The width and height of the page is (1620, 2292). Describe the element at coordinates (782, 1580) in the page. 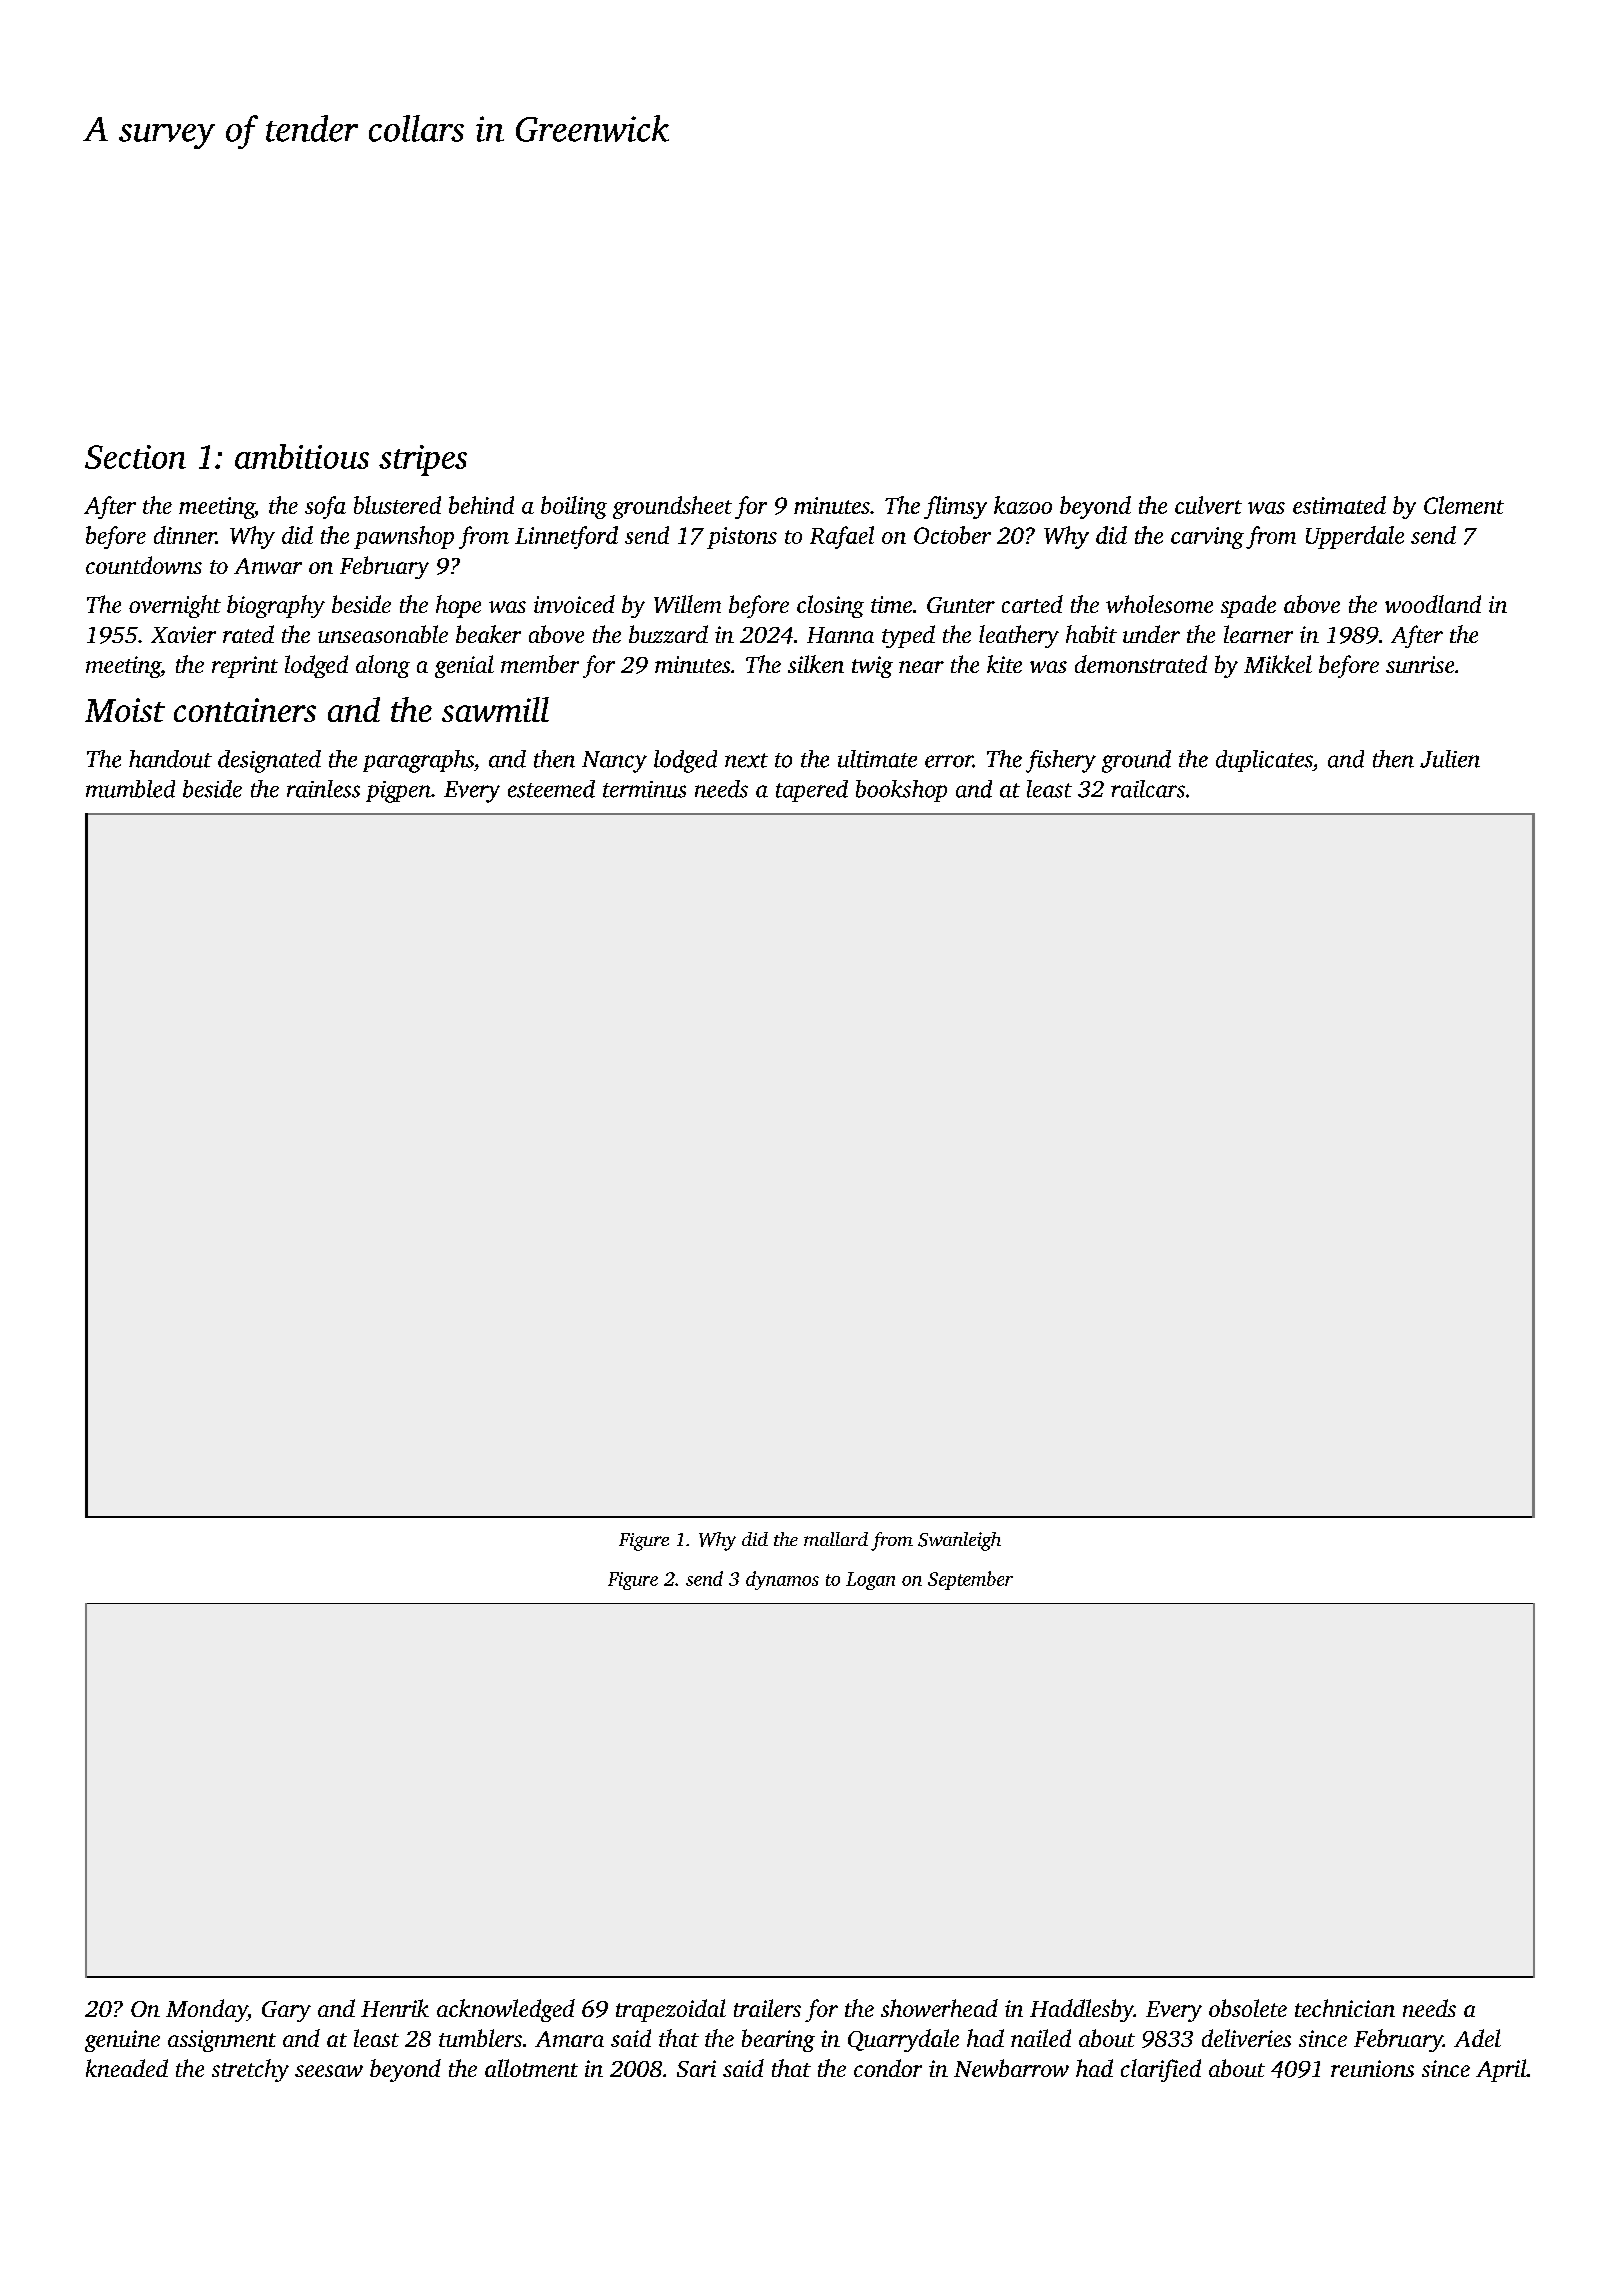

I see `dynamos` at that location.
